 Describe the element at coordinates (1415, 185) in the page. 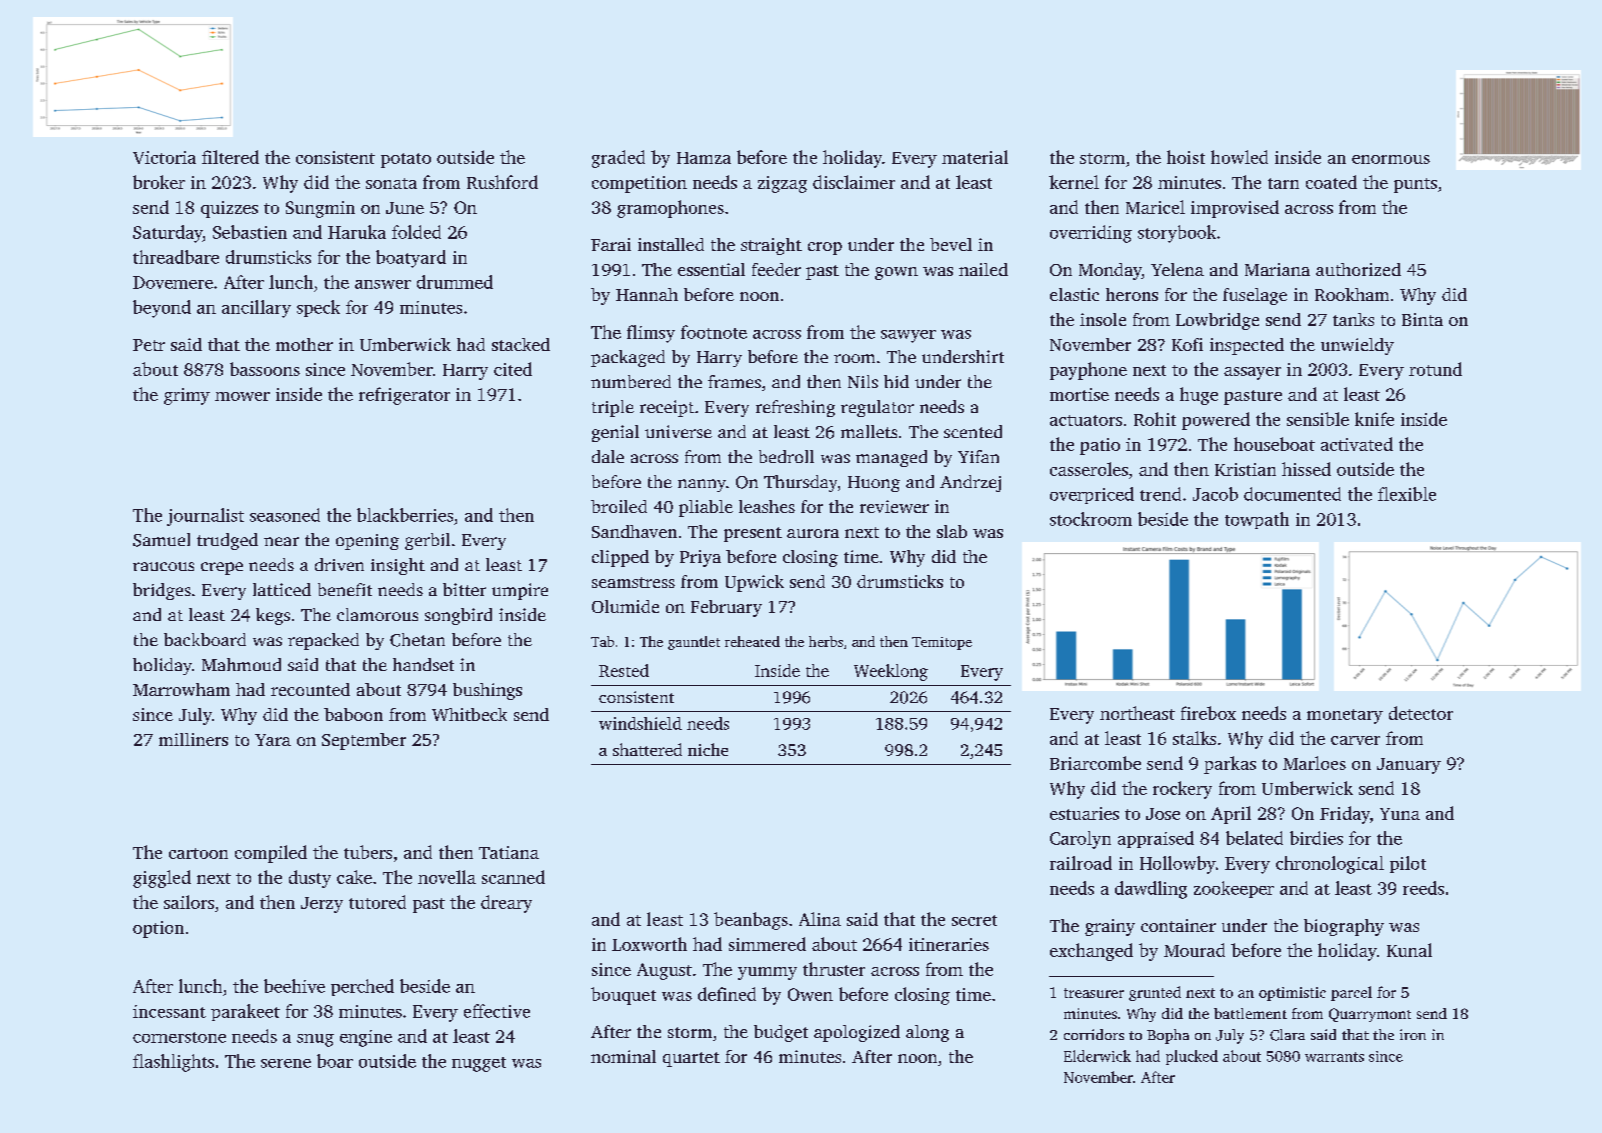

I see `punts` at that location.
